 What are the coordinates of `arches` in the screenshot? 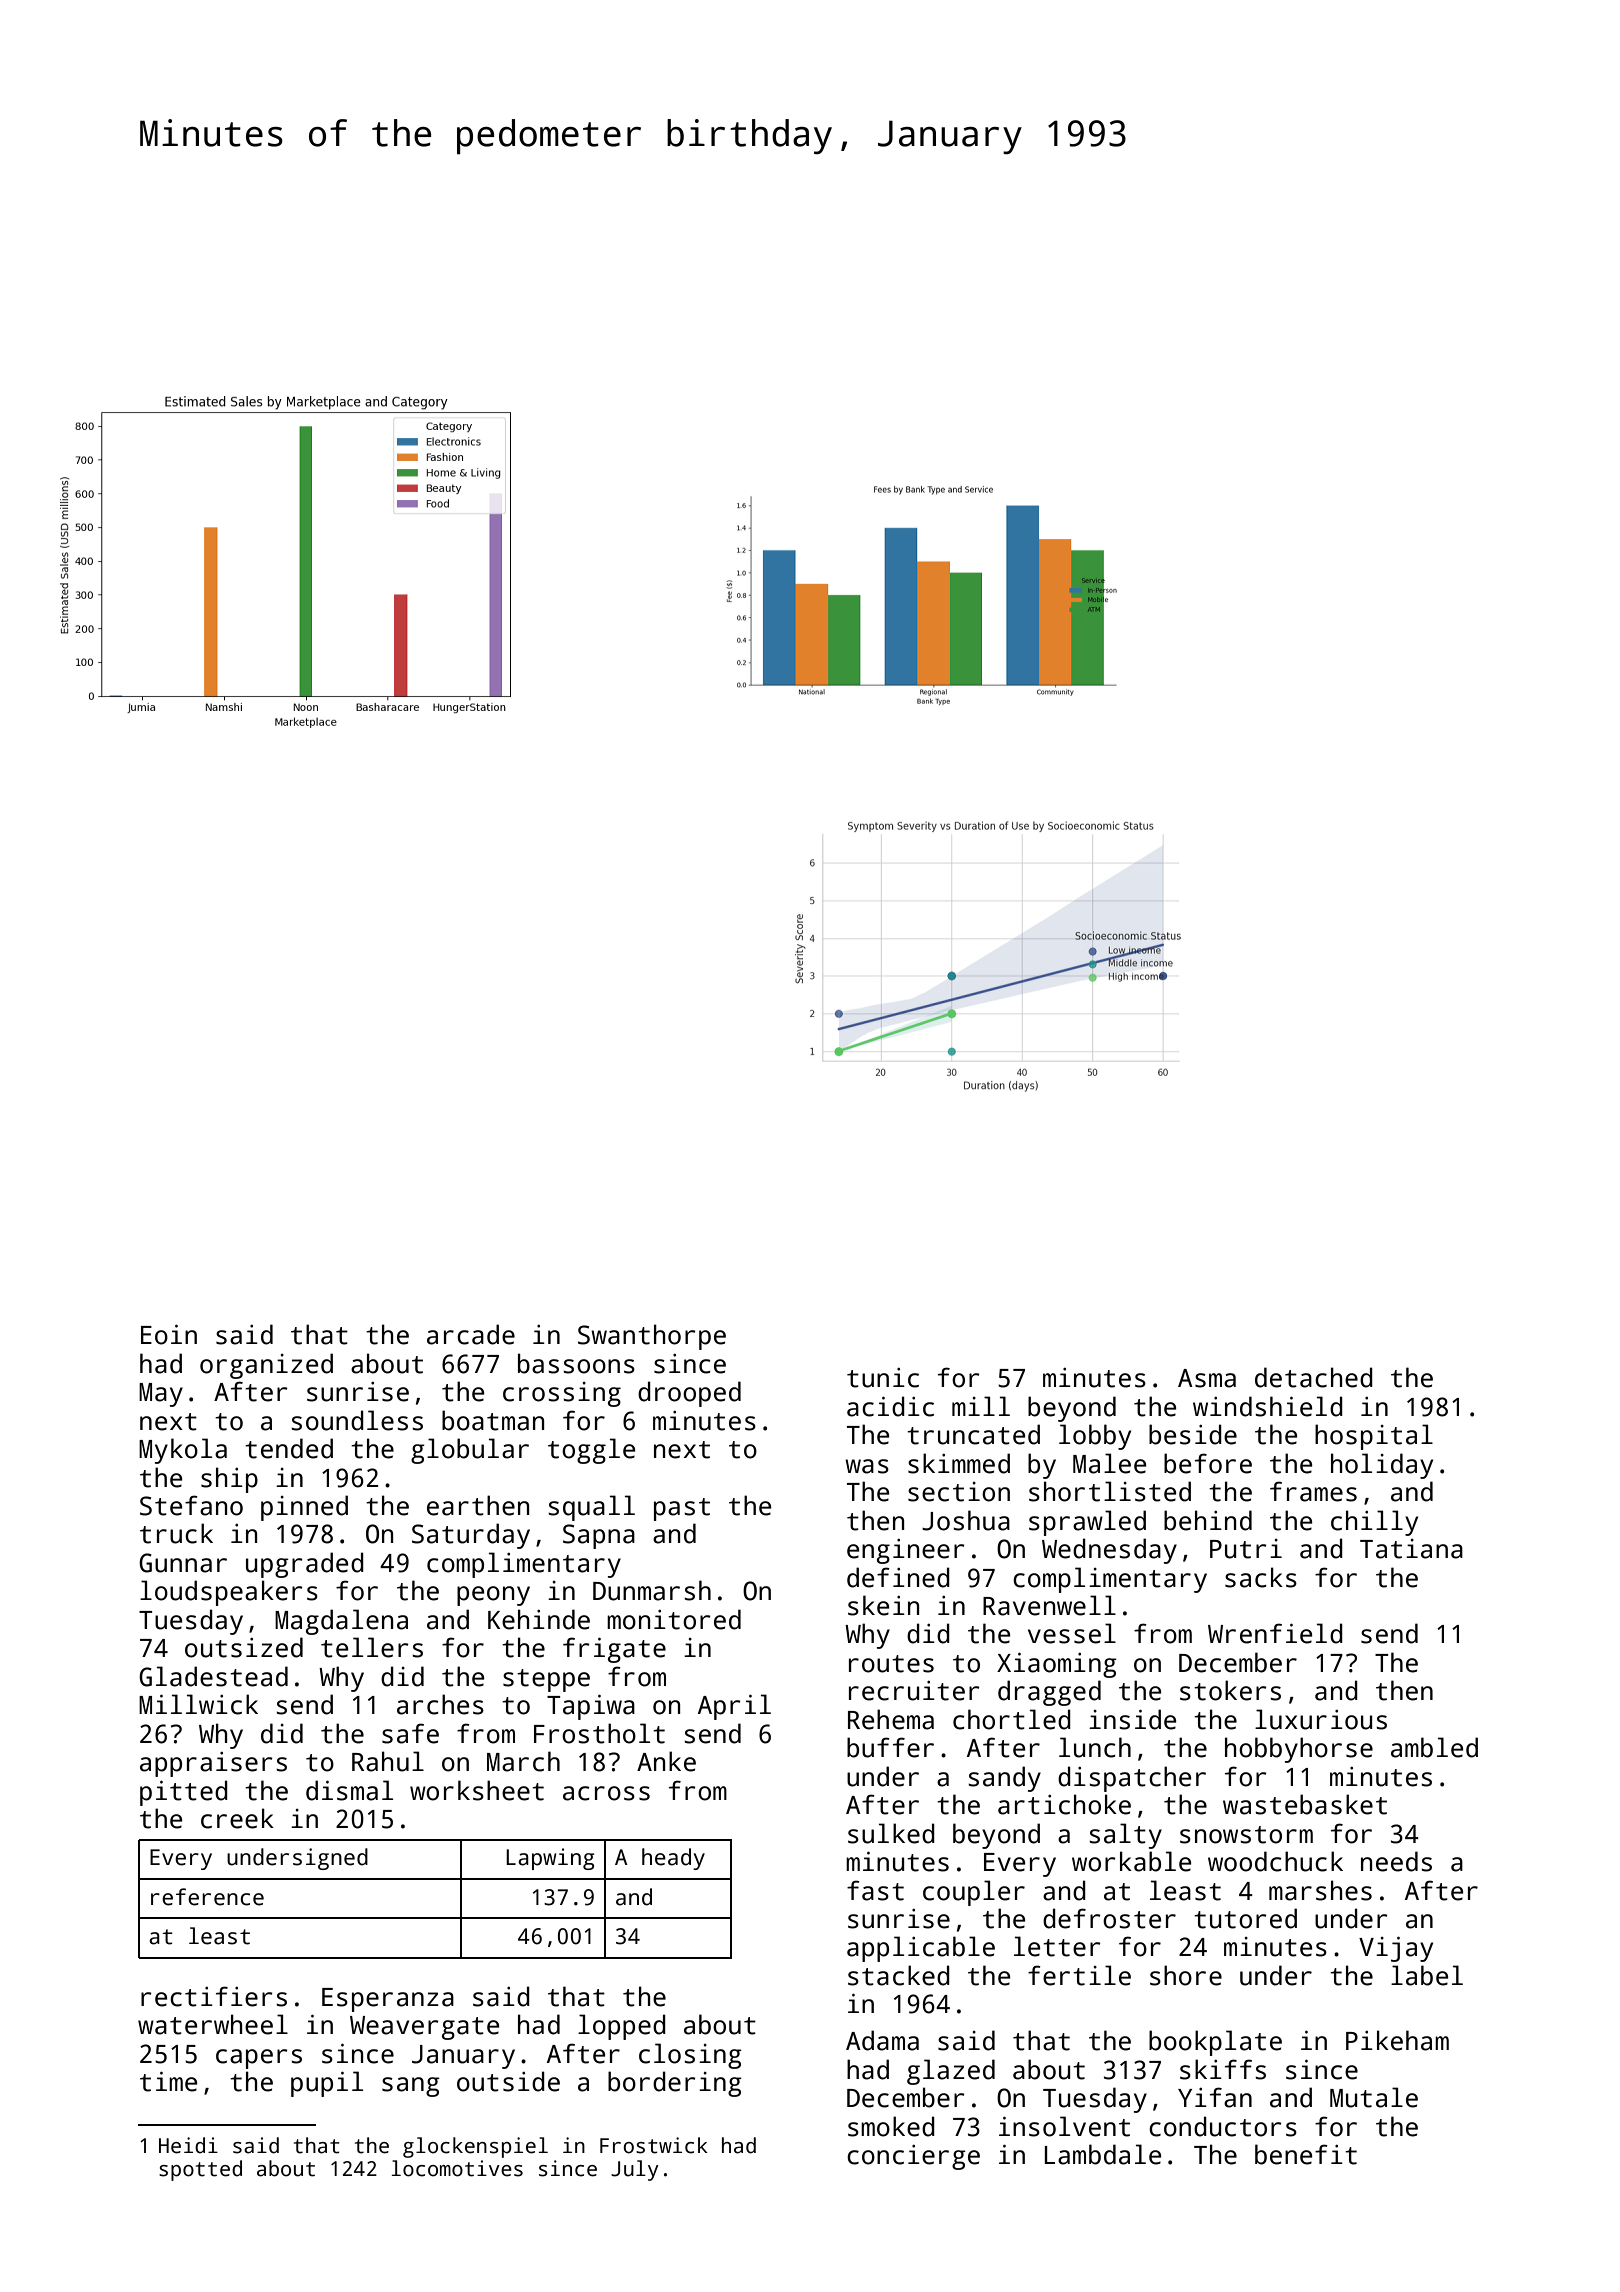 It's located at (440, 1704).
